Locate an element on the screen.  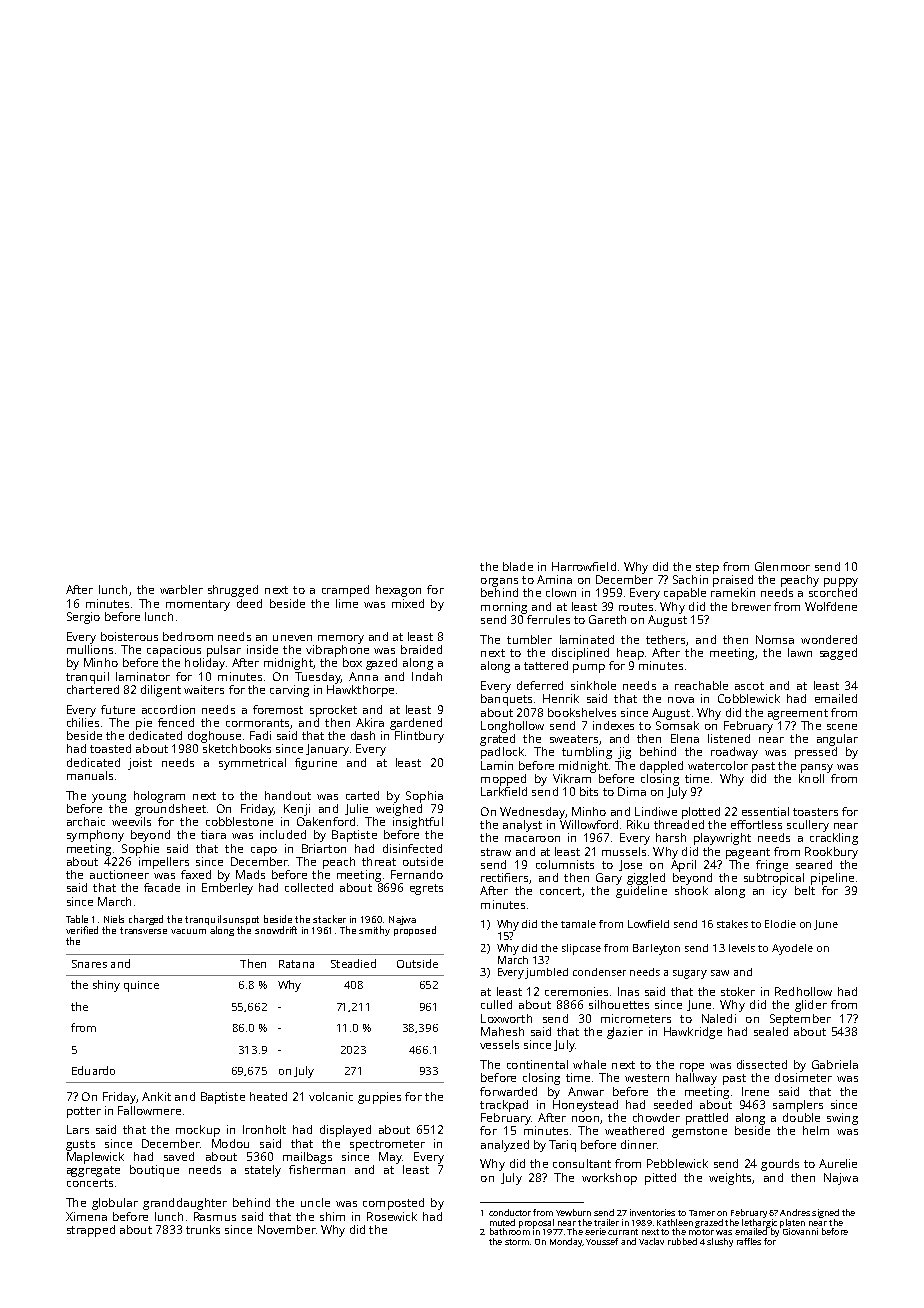
Longhollow is located at coordinates (512, 727).
